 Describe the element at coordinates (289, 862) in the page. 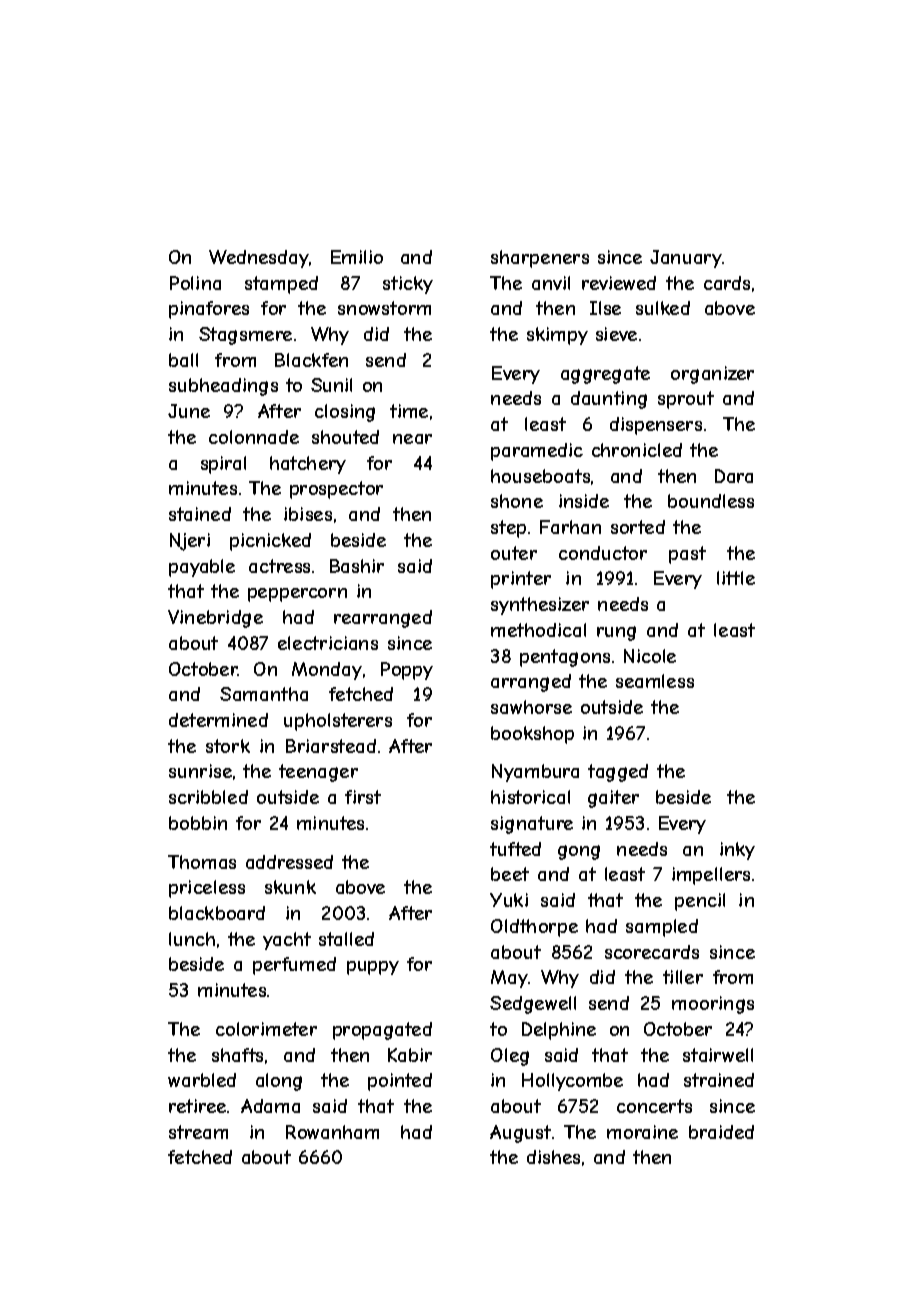

I see `addressed` at that location.
